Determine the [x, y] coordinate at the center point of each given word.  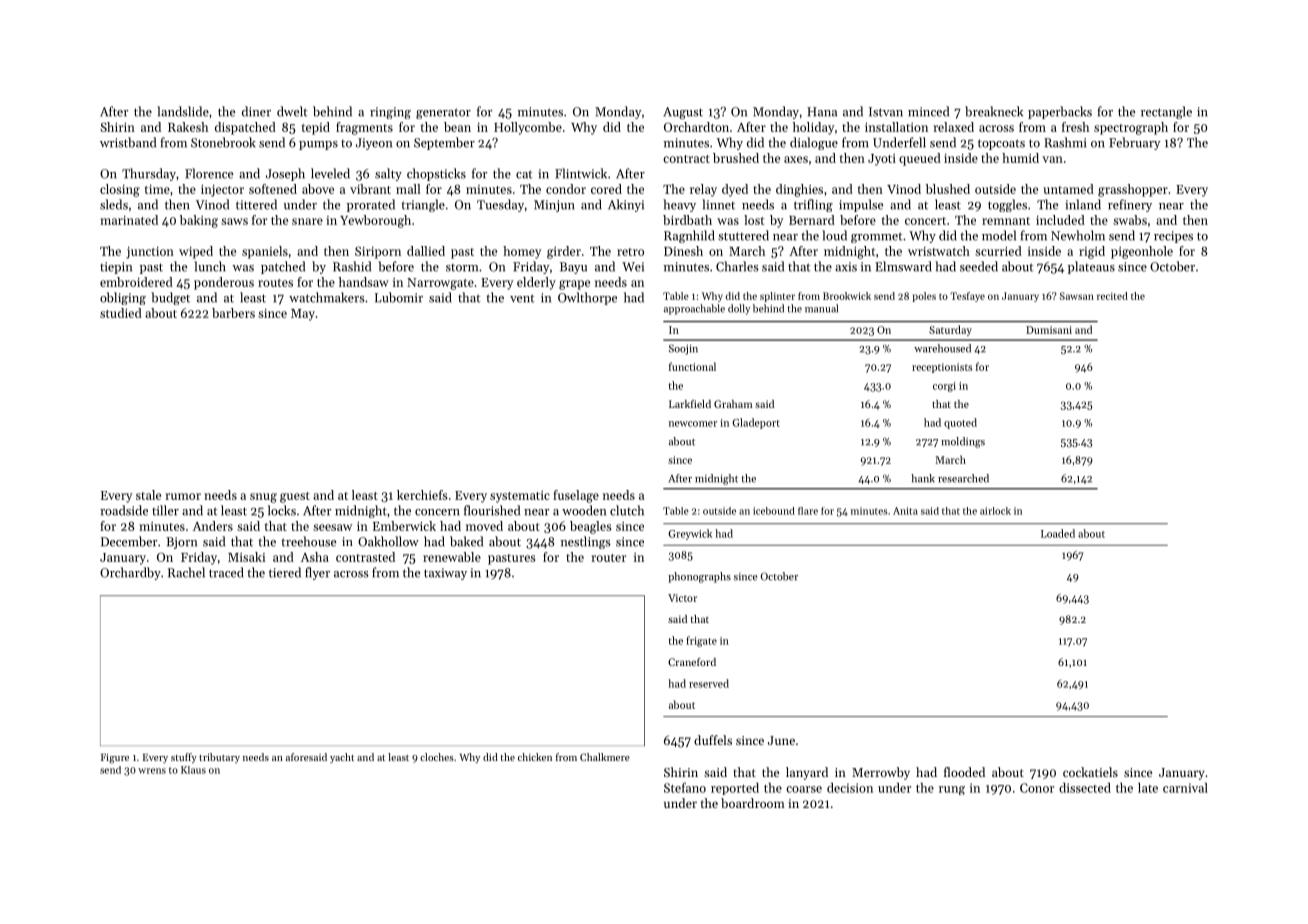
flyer [317, 573]
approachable [694, 309]
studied [121, 313]
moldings [963, 442]
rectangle [1166, 112]
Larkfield [690, 404]
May [303, 315]
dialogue [814, 143]
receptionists [942, 368]
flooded [964, 772]
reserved [709, 683]
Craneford [692, 662]
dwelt [292, 111]
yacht [342, 758]
